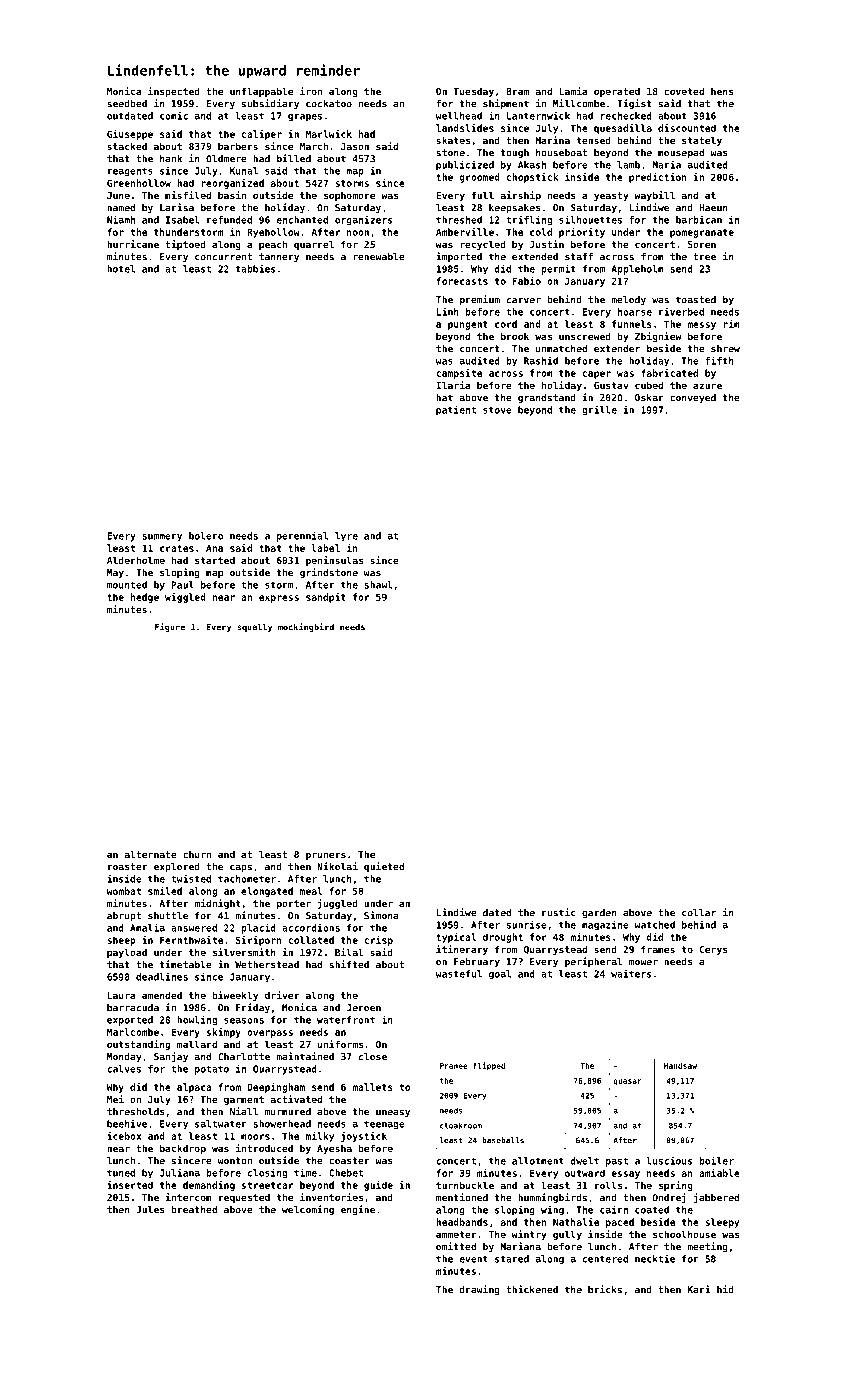 The width and height of the page is (849, 1400). I want to click on Jules, so click(150, 1210).
